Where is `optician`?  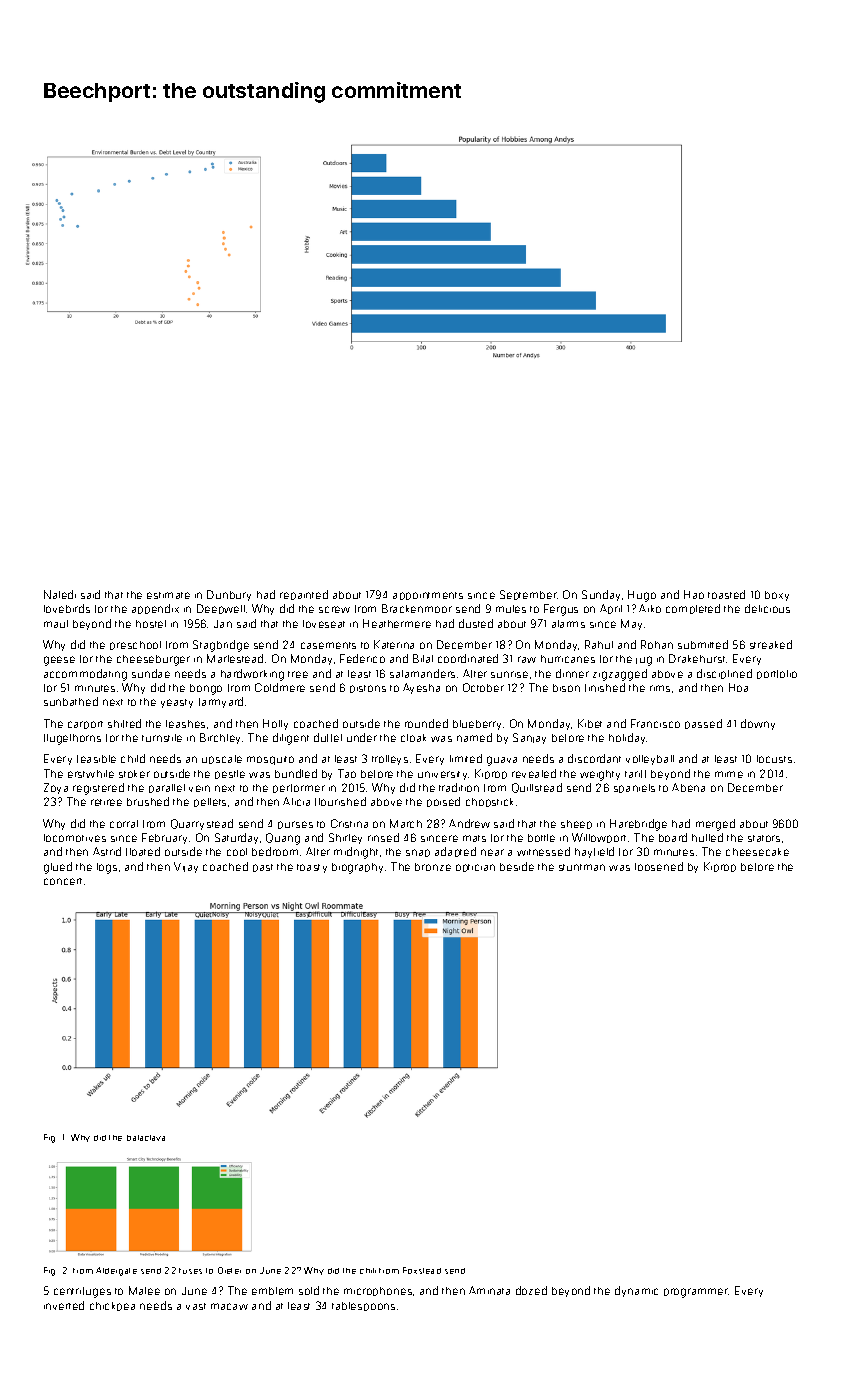
optician is located at coordinates (475, 868).
